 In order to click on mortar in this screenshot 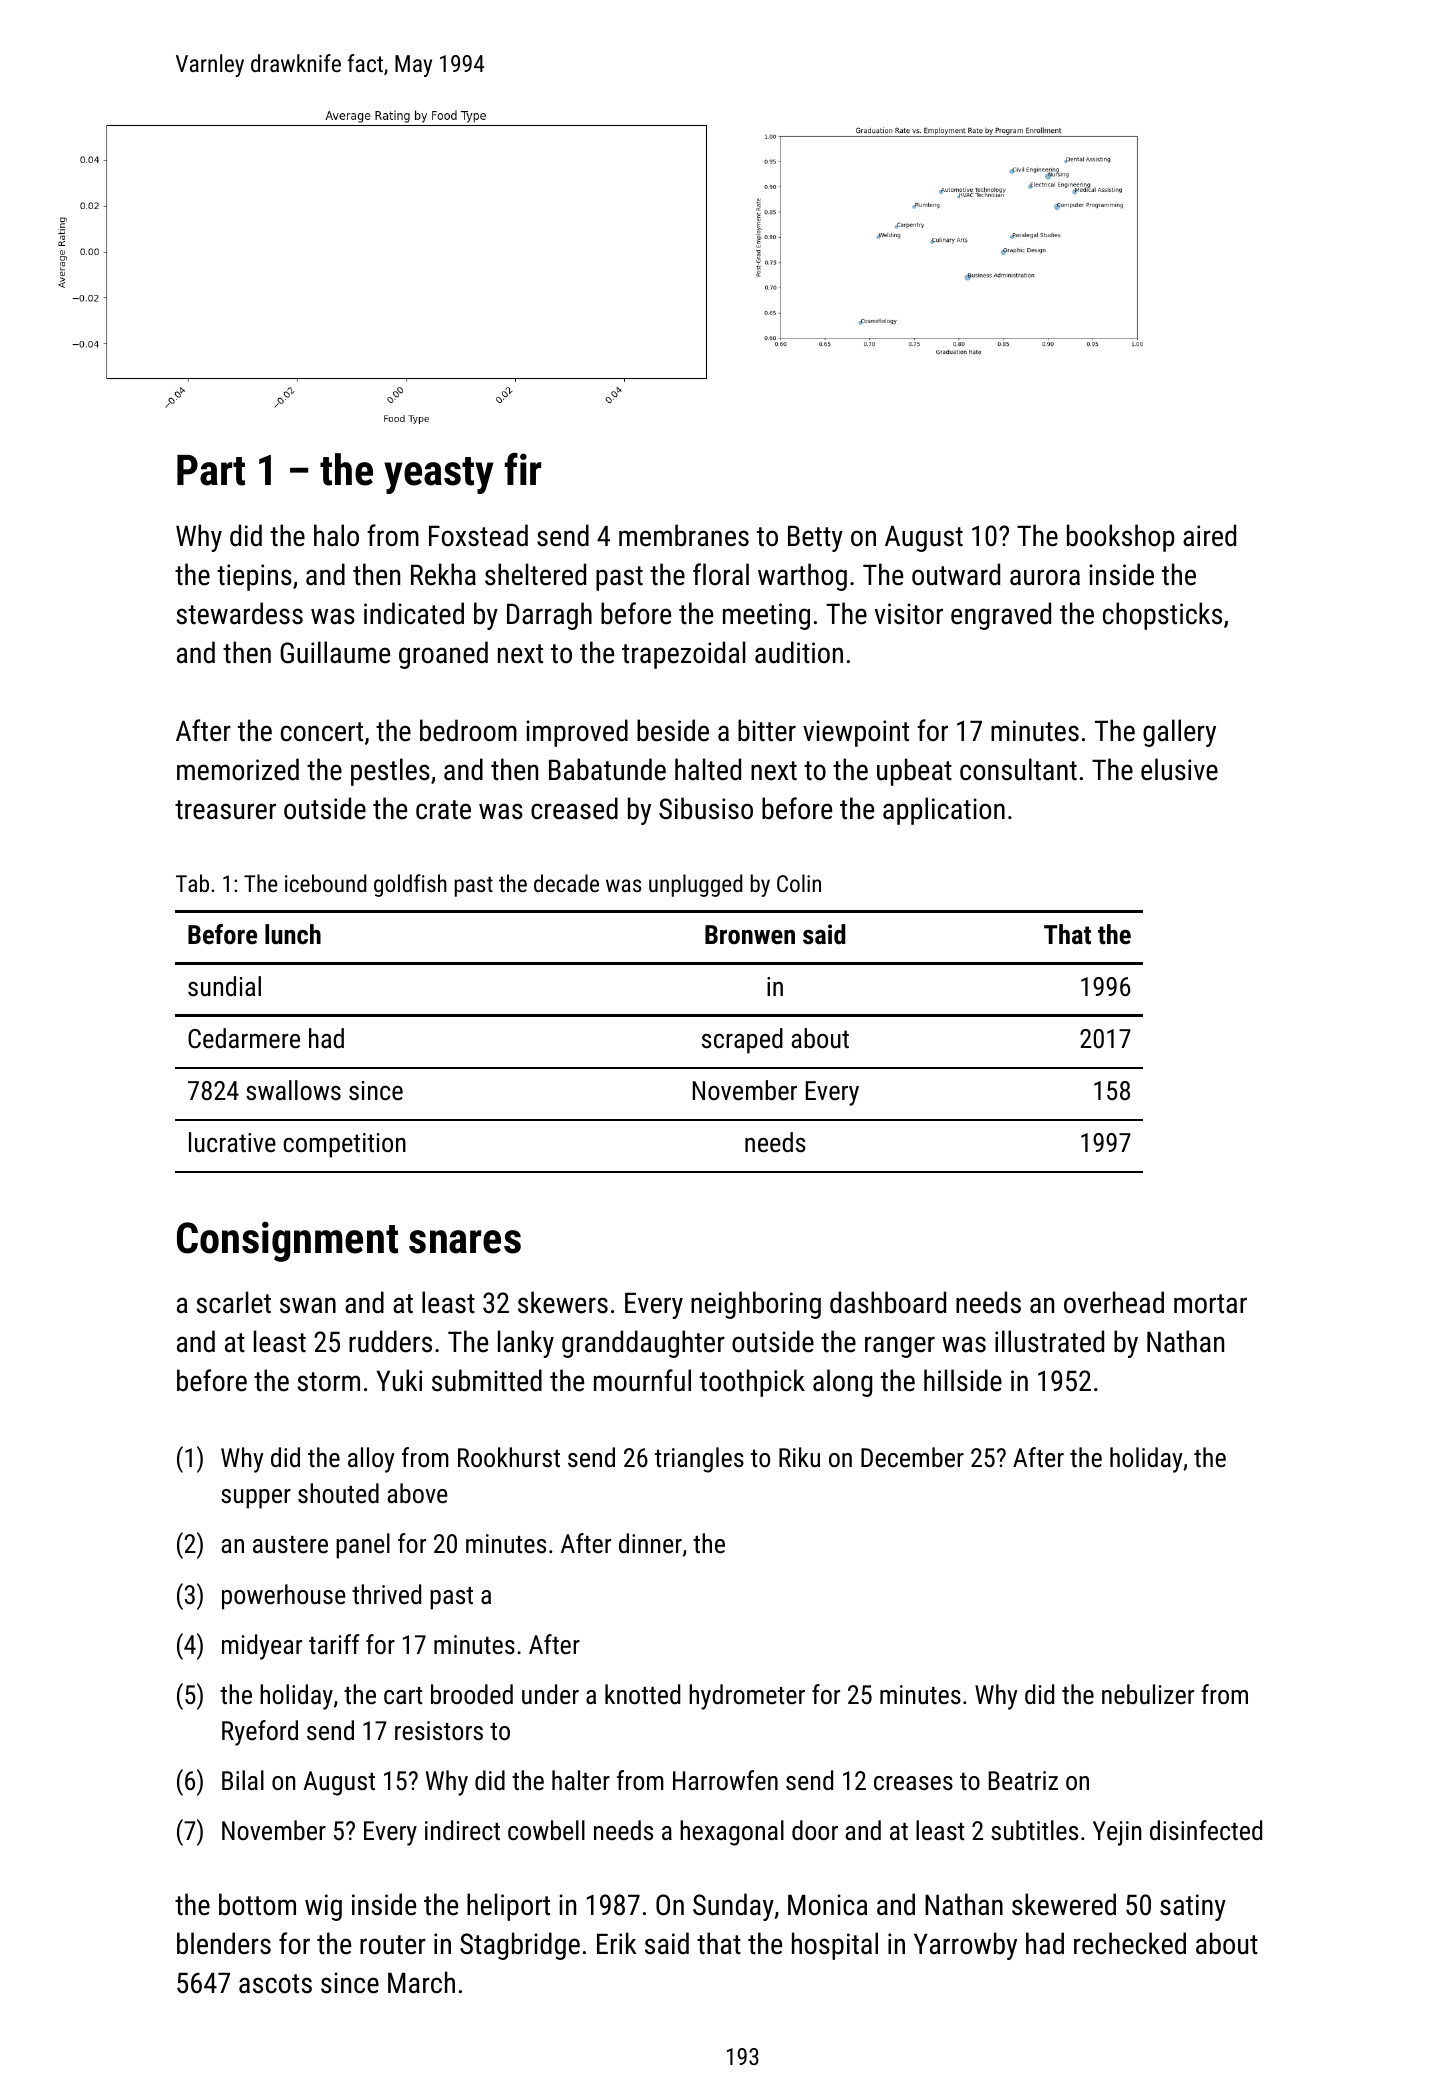, I will do `click(1210, 1304)`.
